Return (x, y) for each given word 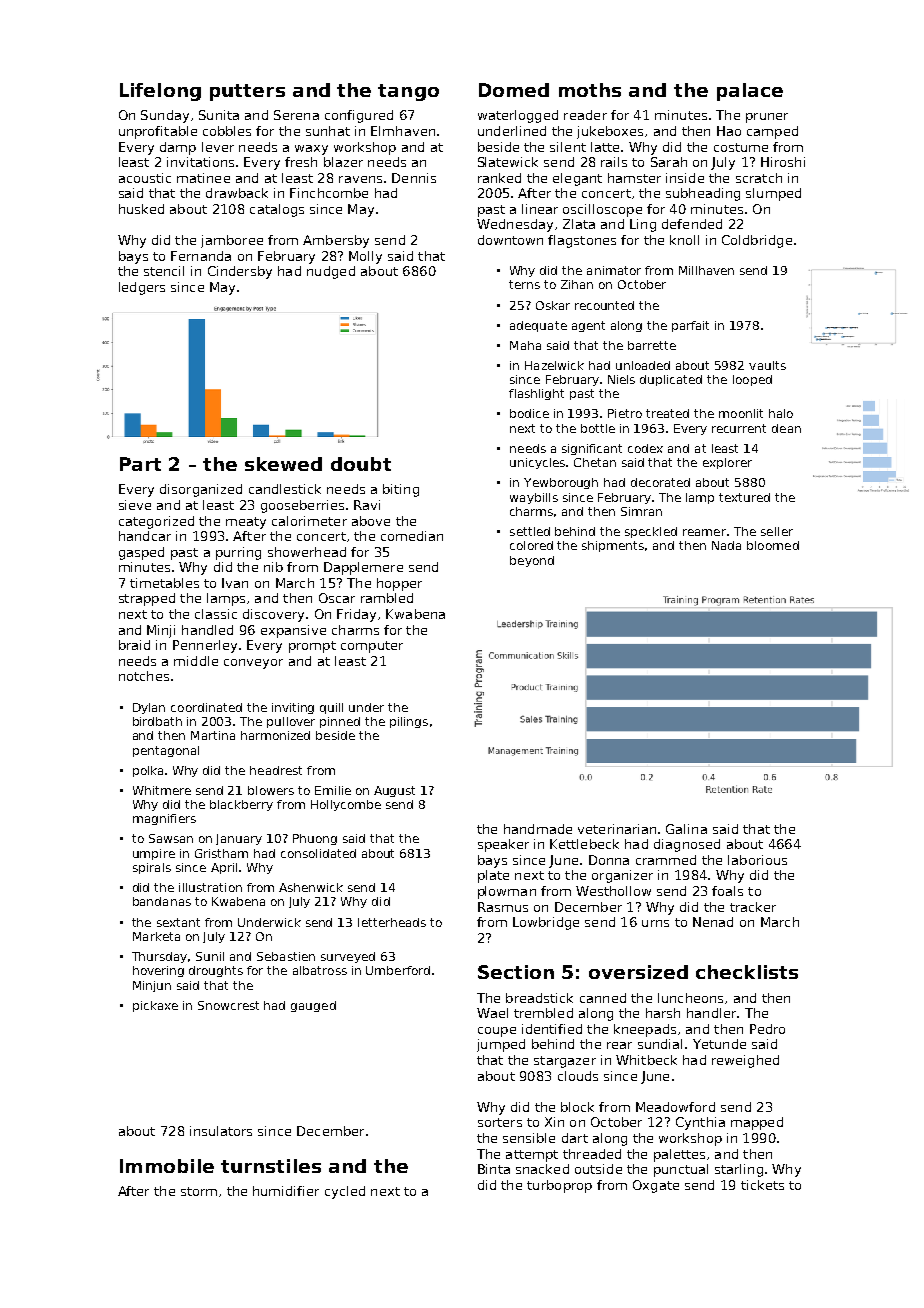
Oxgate (656, 1186)
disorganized (201, 490)
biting (401, 490)
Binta (494, 1169)
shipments (613, 546)
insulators (221, 1131)
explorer (727, 463)
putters (247, 92)
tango (408, 92)
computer (372, 647)
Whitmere (162, 790)
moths (590, 90)
